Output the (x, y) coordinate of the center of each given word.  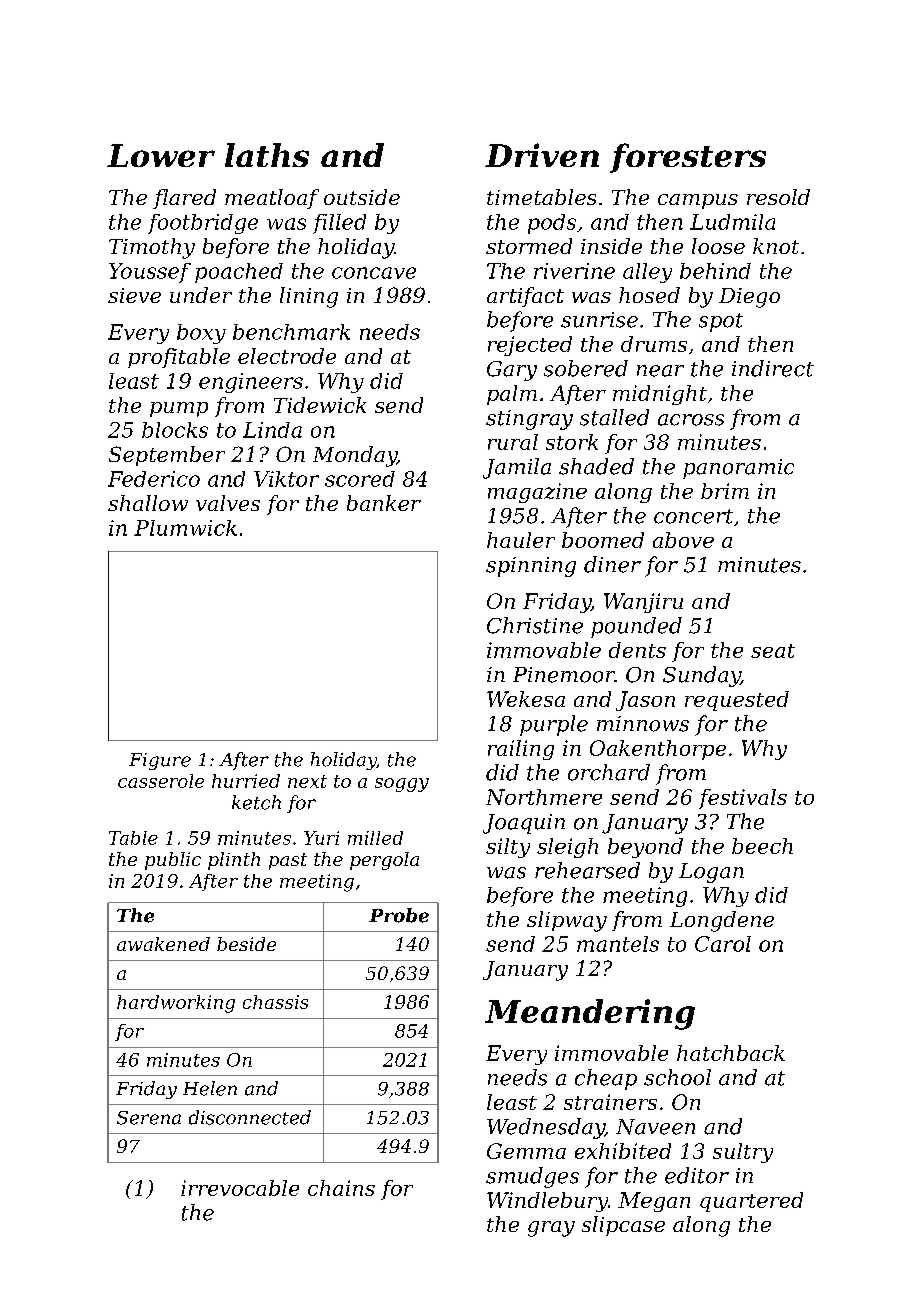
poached (239, 273)
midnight (660, 395)
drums (654, 344)
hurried (246, 781)
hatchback (731, 1053)
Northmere (544, 797)
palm (512, 395)
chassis (275, 1002)
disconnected (250, 1117)
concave (374, 273)
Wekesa (526, 699)
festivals (743, 799)
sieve (134, 295)
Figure (160, 761)
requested (737, 701)
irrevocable (240, 1188)
